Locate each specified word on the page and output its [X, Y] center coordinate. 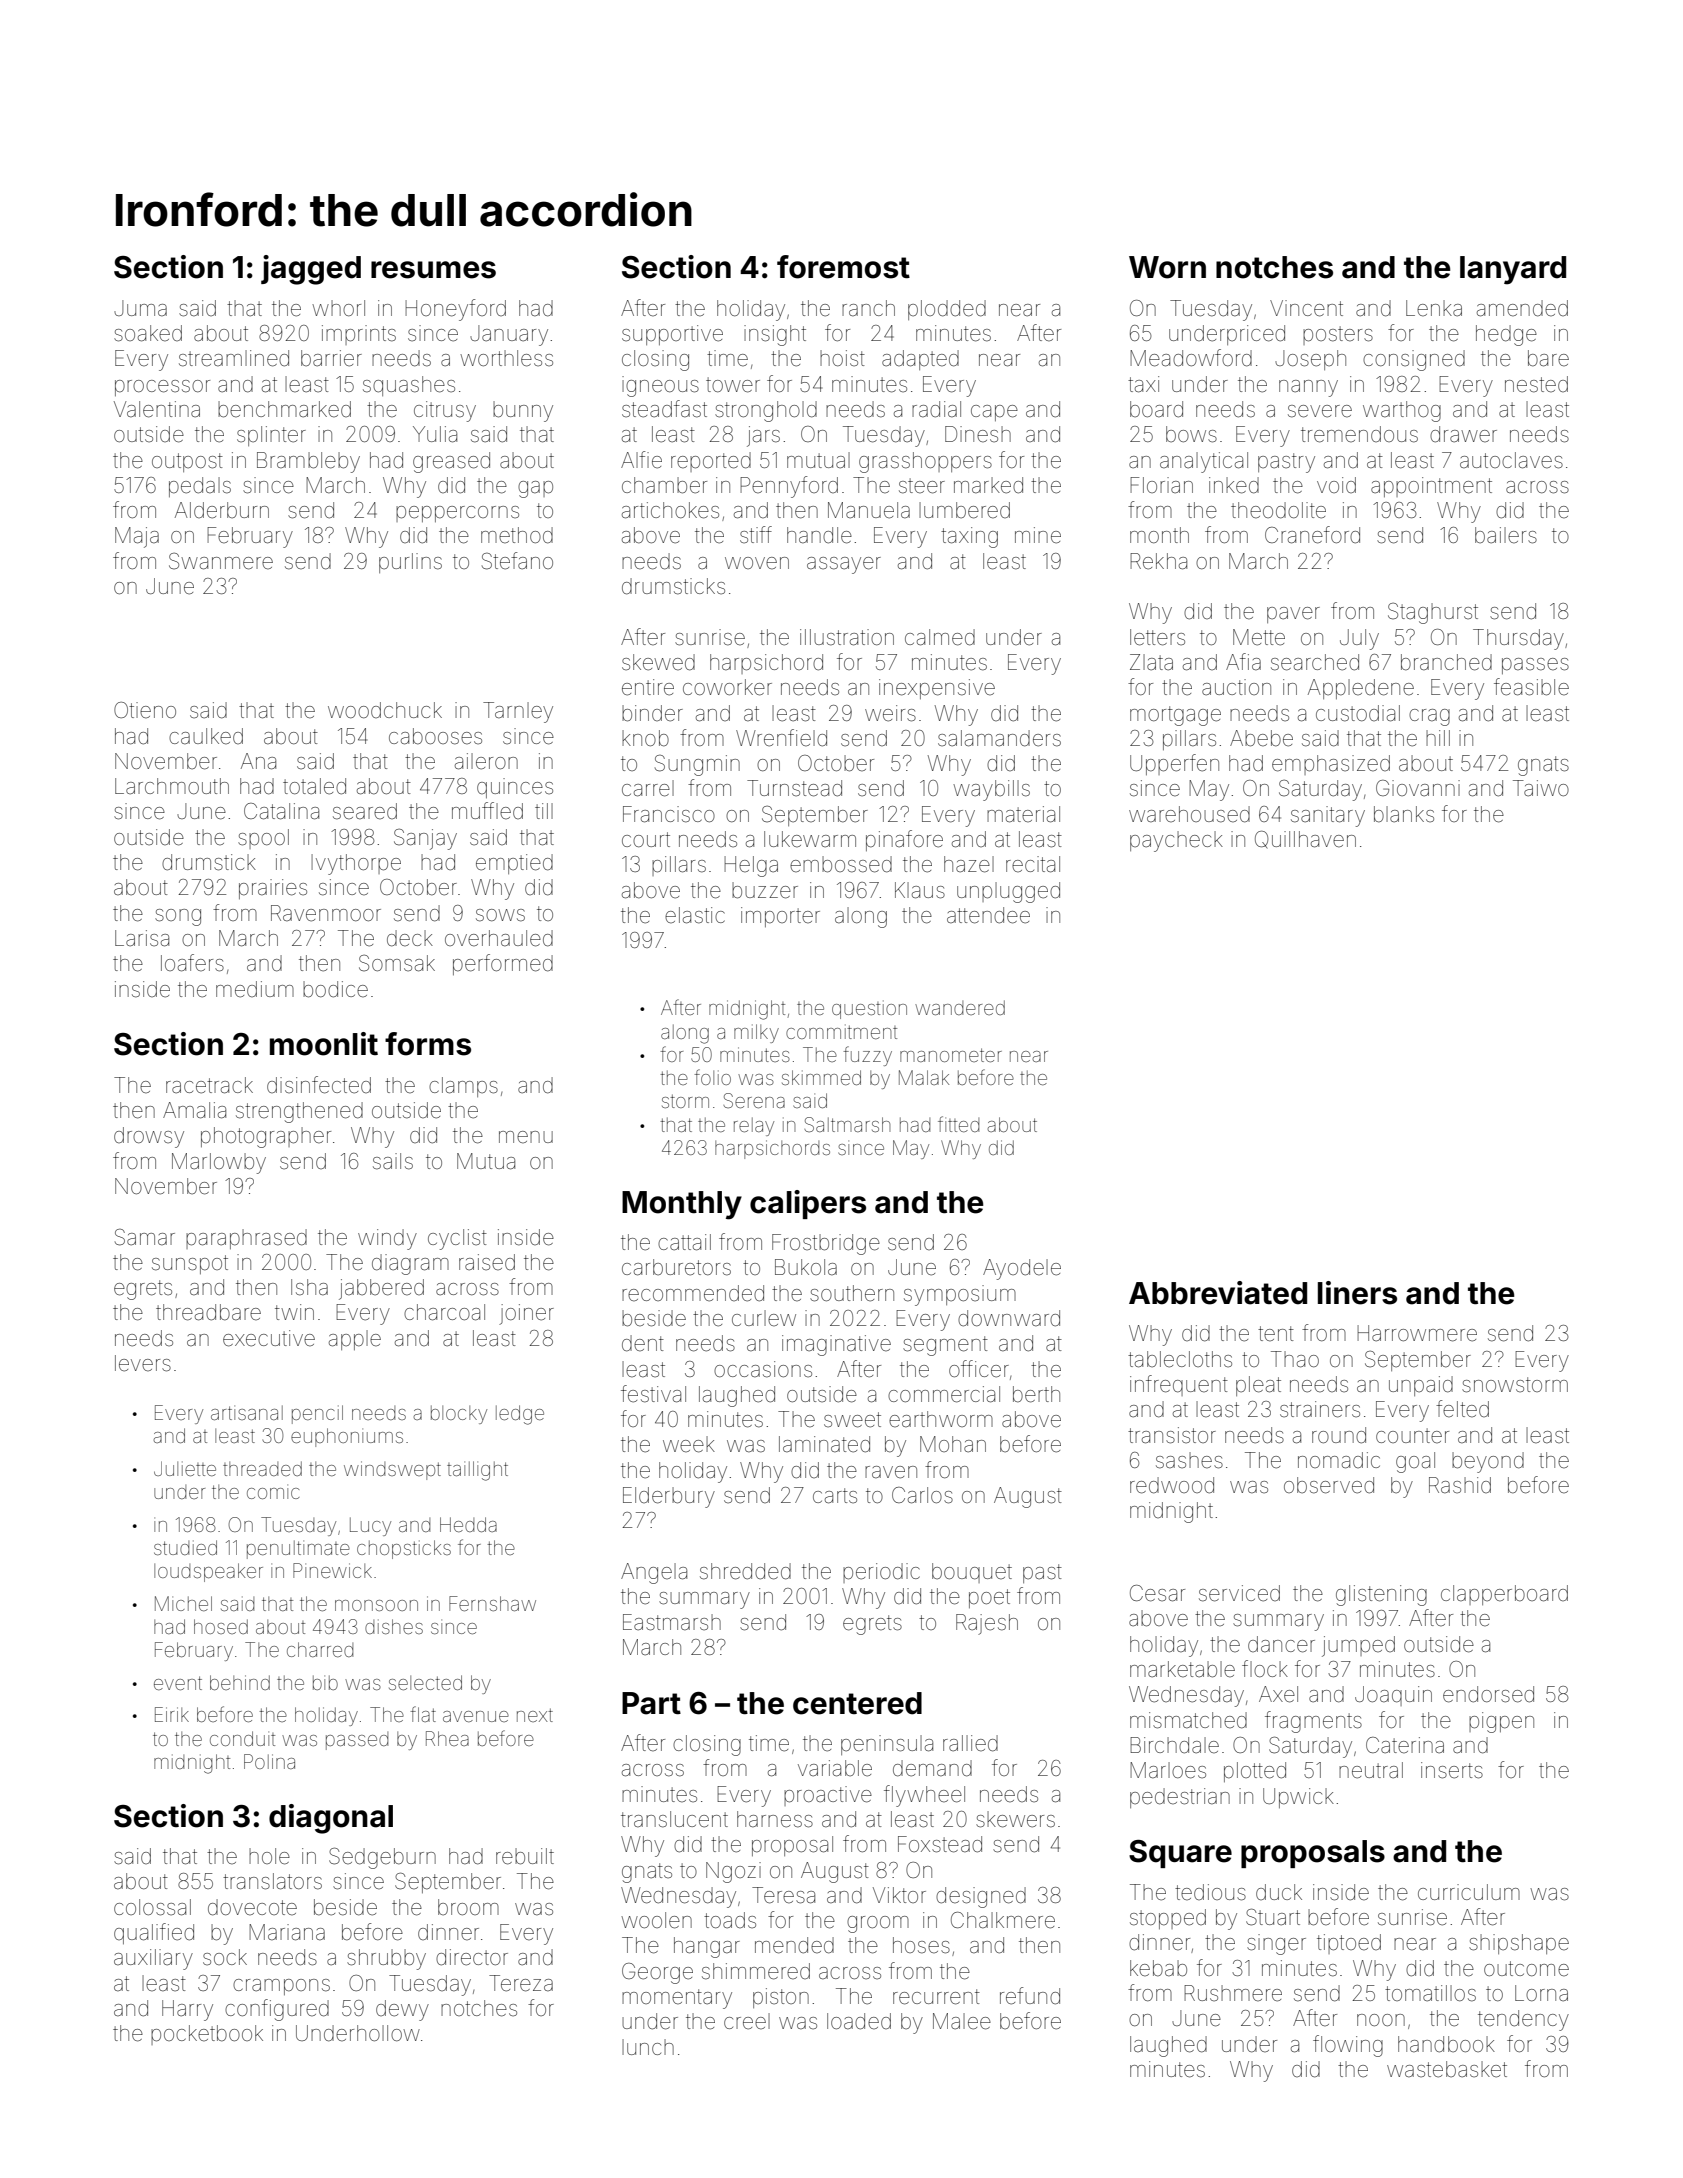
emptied [514, 864]
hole [269, 1856]
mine [1038, 535]
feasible [1531, 687]
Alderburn [222, 510]
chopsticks [404, 1549]
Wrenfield [781, 738]
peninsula [887, 1745]
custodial [1358, 713]
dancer [1281, 1644]
